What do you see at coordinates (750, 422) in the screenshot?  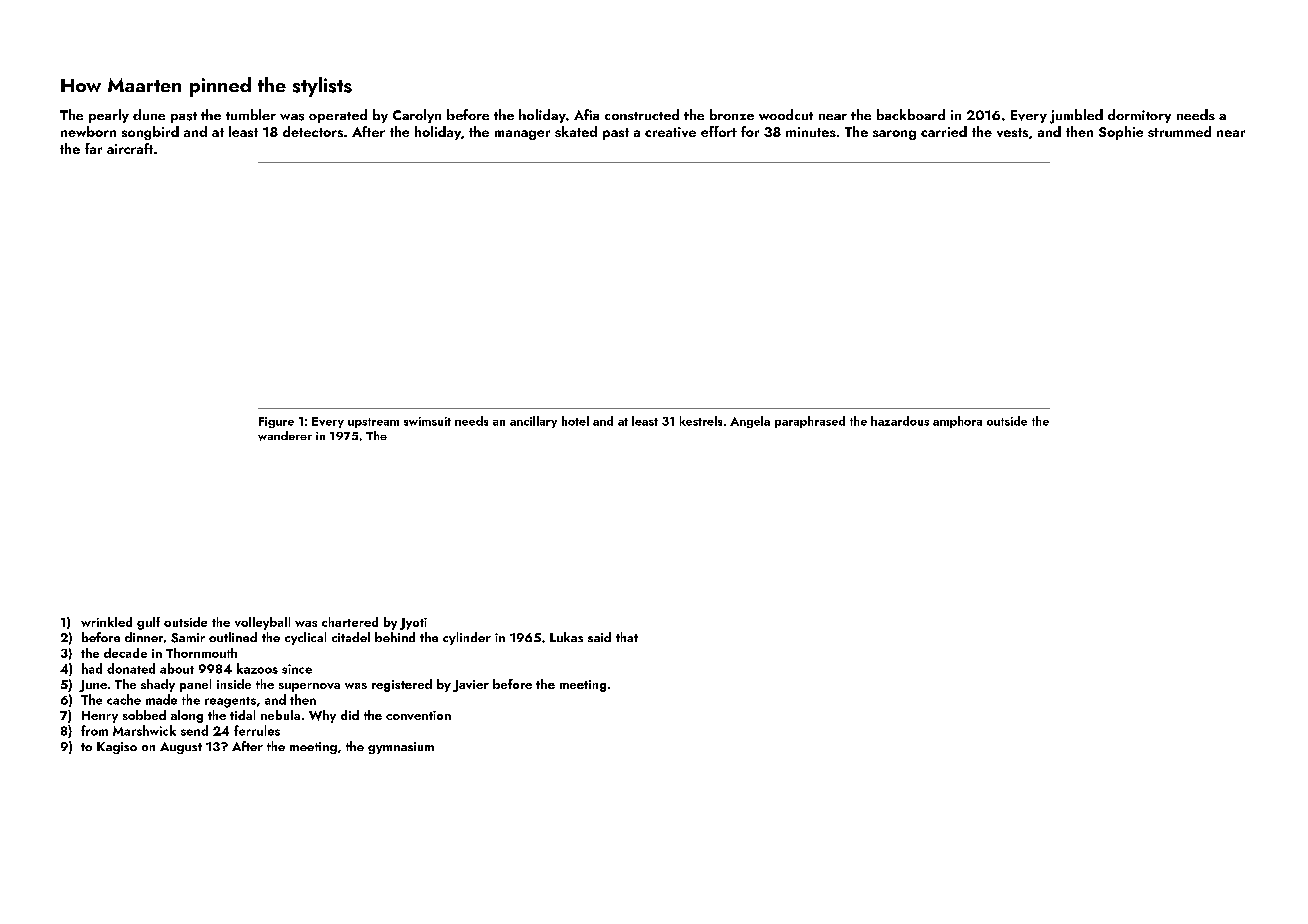 I see `Angela` at bounding box center [750, 422].
